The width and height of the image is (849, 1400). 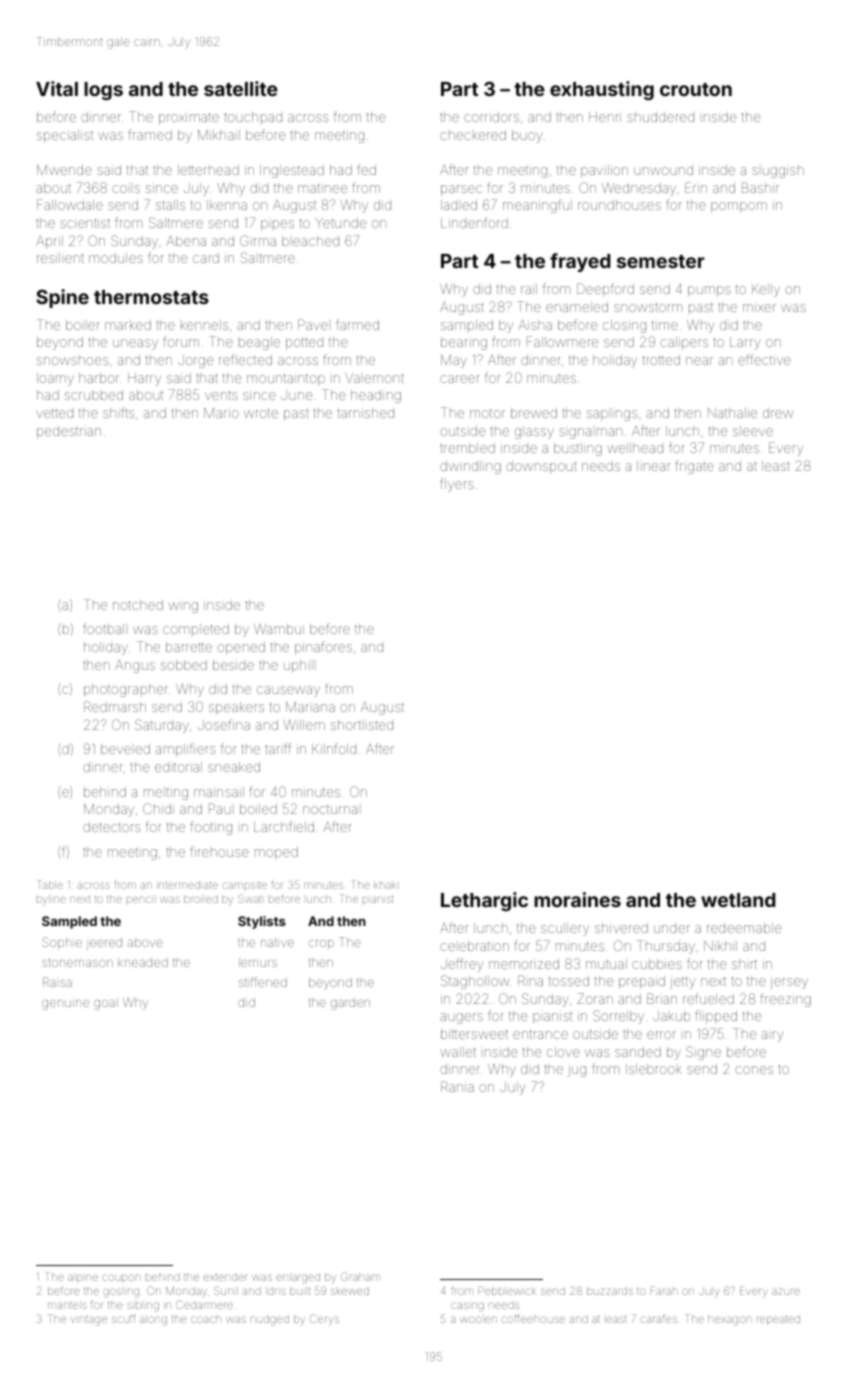 What do you see at coordinates (362, 725) in the image?
I see `shortlisted` at bounding box center [362, 725].
